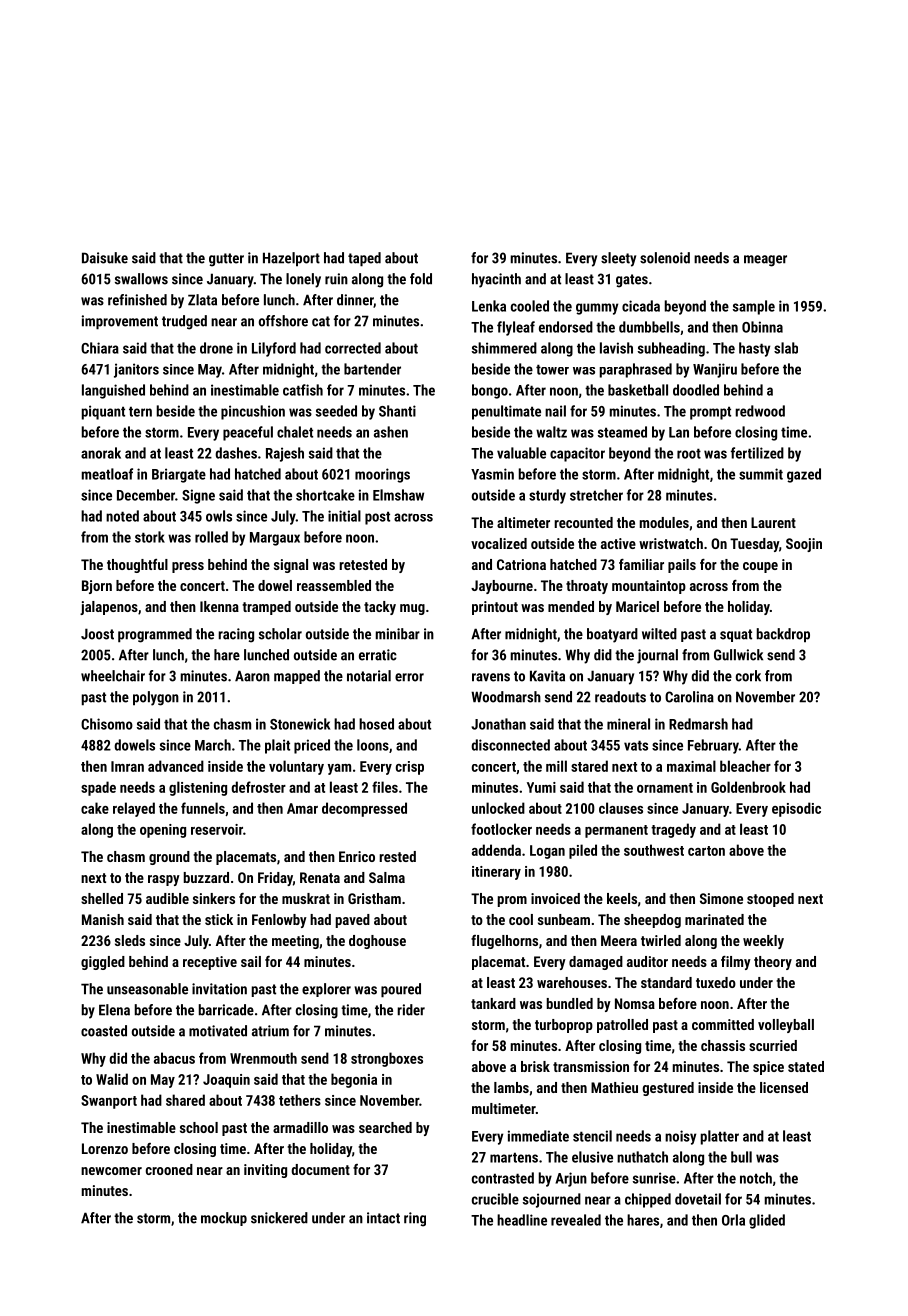 This screenshot has height=1316, width=908. What do you see at coordinates (412, 609) in the screenshot?
I see `mug` at bounding box center [412, 609].
